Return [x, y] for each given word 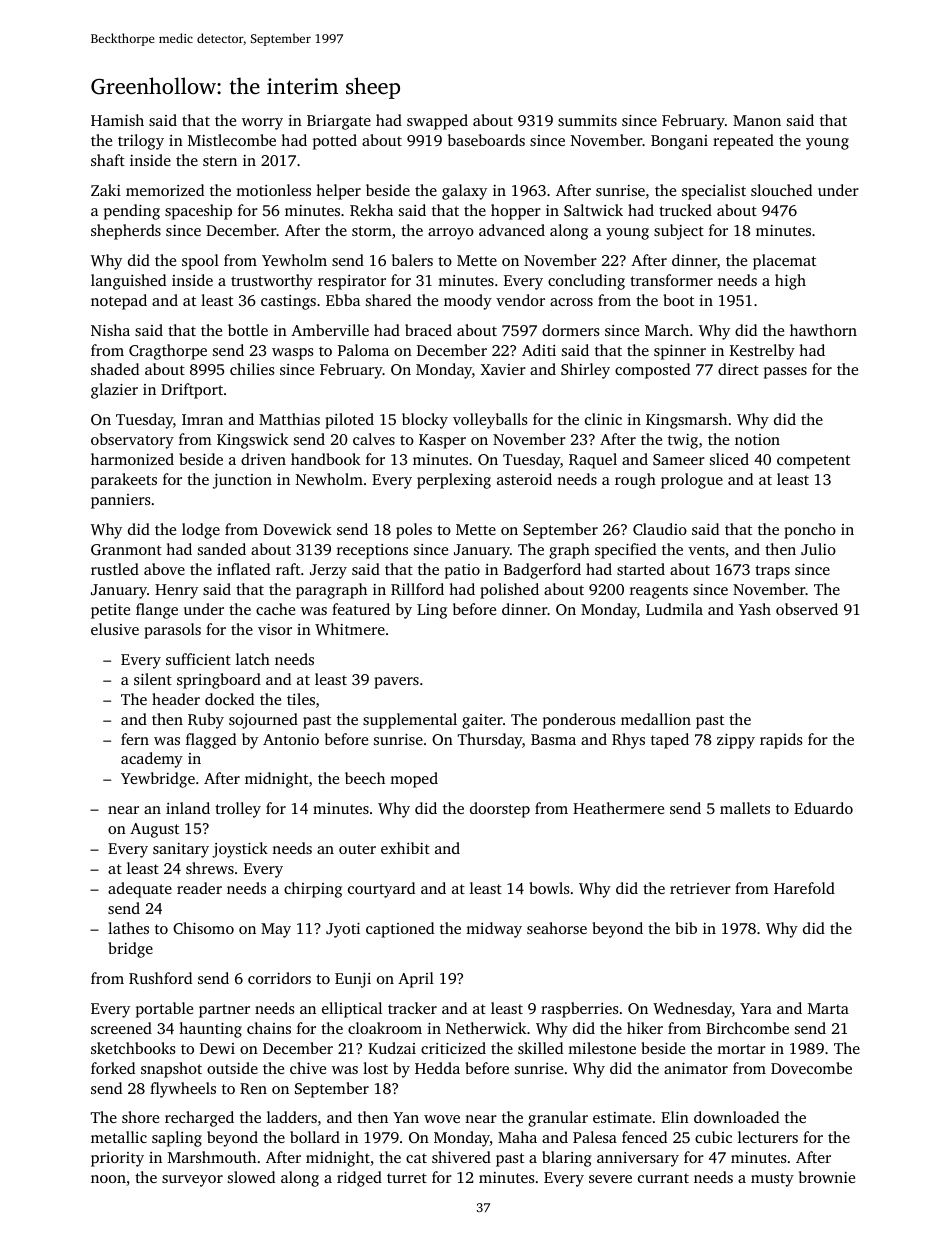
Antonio [291, 739]
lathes [128, 928]
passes [785, 373]
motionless [273, 190]
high [790, 282]
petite [110, 611]
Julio [818, 549]
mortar [741, 1049]
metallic [119, 1137]
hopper [516, 212]
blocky [425, 421]
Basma [553, 739]
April [416, 980]
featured [361, 609]
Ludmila [674, 609]
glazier [114, 391]
